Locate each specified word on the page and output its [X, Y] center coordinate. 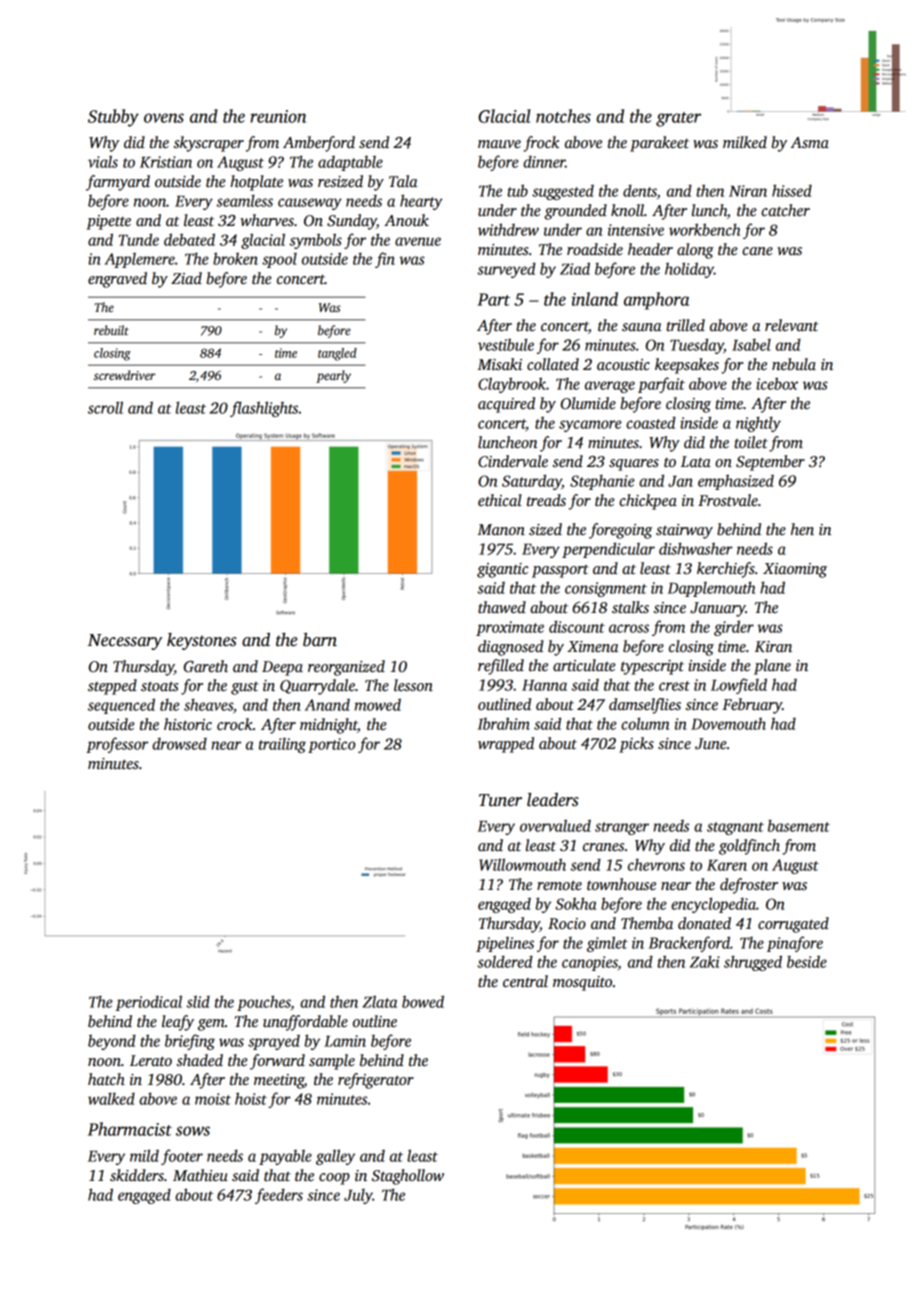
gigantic [502, 570]
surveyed [507, 270]
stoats [159, 686]
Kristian [166, 162]
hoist [251, 1098]
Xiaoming [795, 570]
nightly [758, 424]
